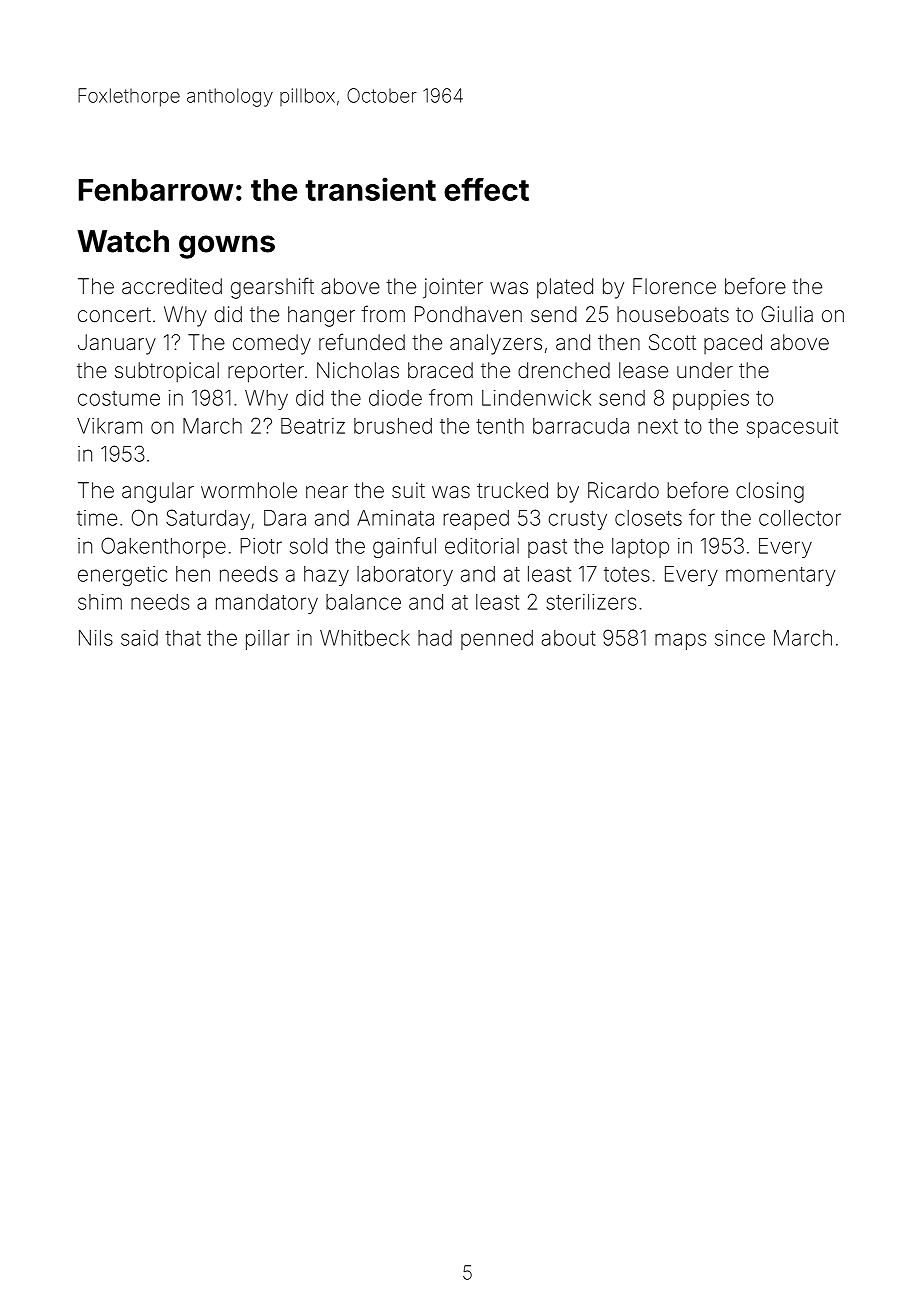  I want to click on pillar, so click(268, 640).
